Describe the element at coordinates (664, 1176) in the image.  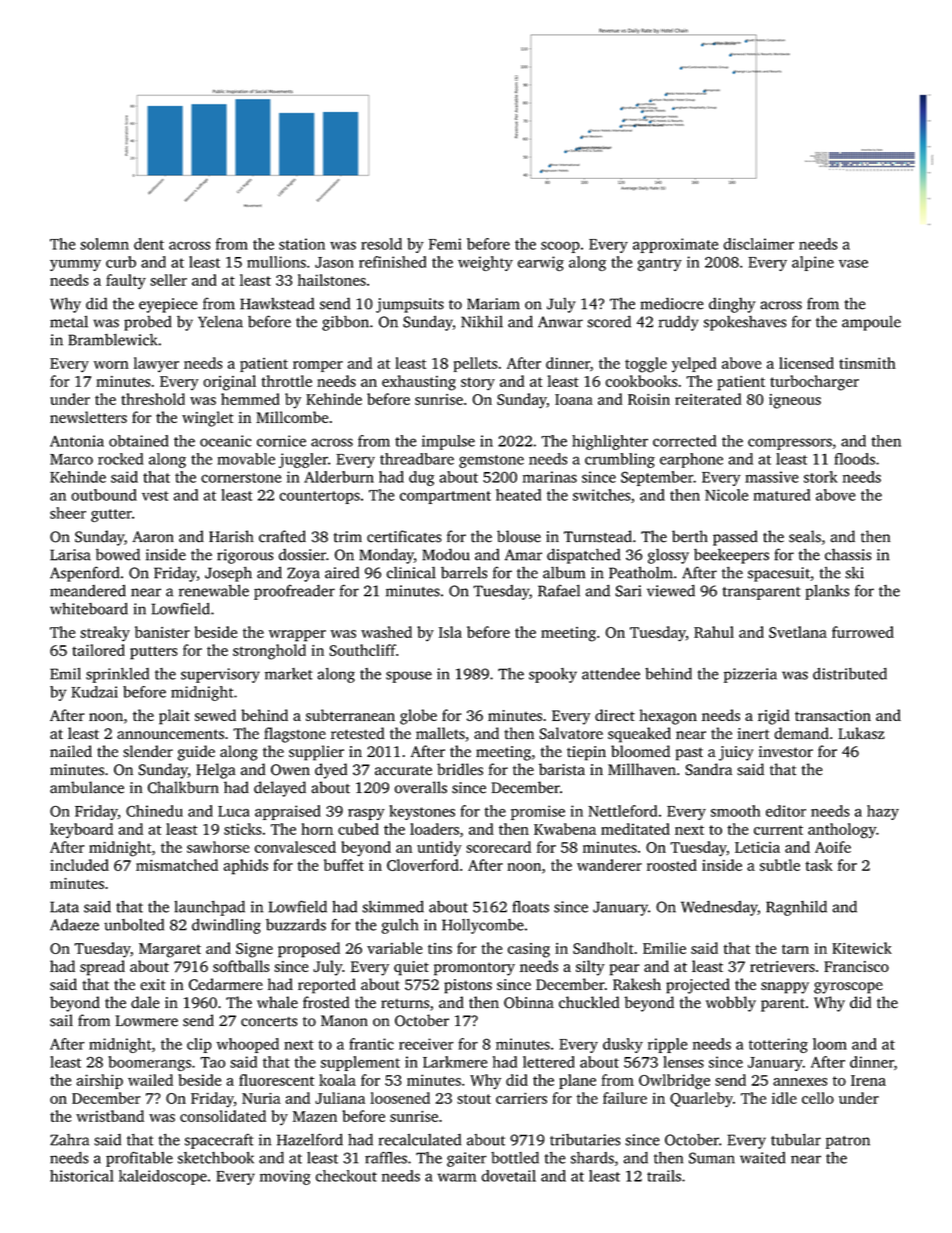
I see `trails` at that location.
